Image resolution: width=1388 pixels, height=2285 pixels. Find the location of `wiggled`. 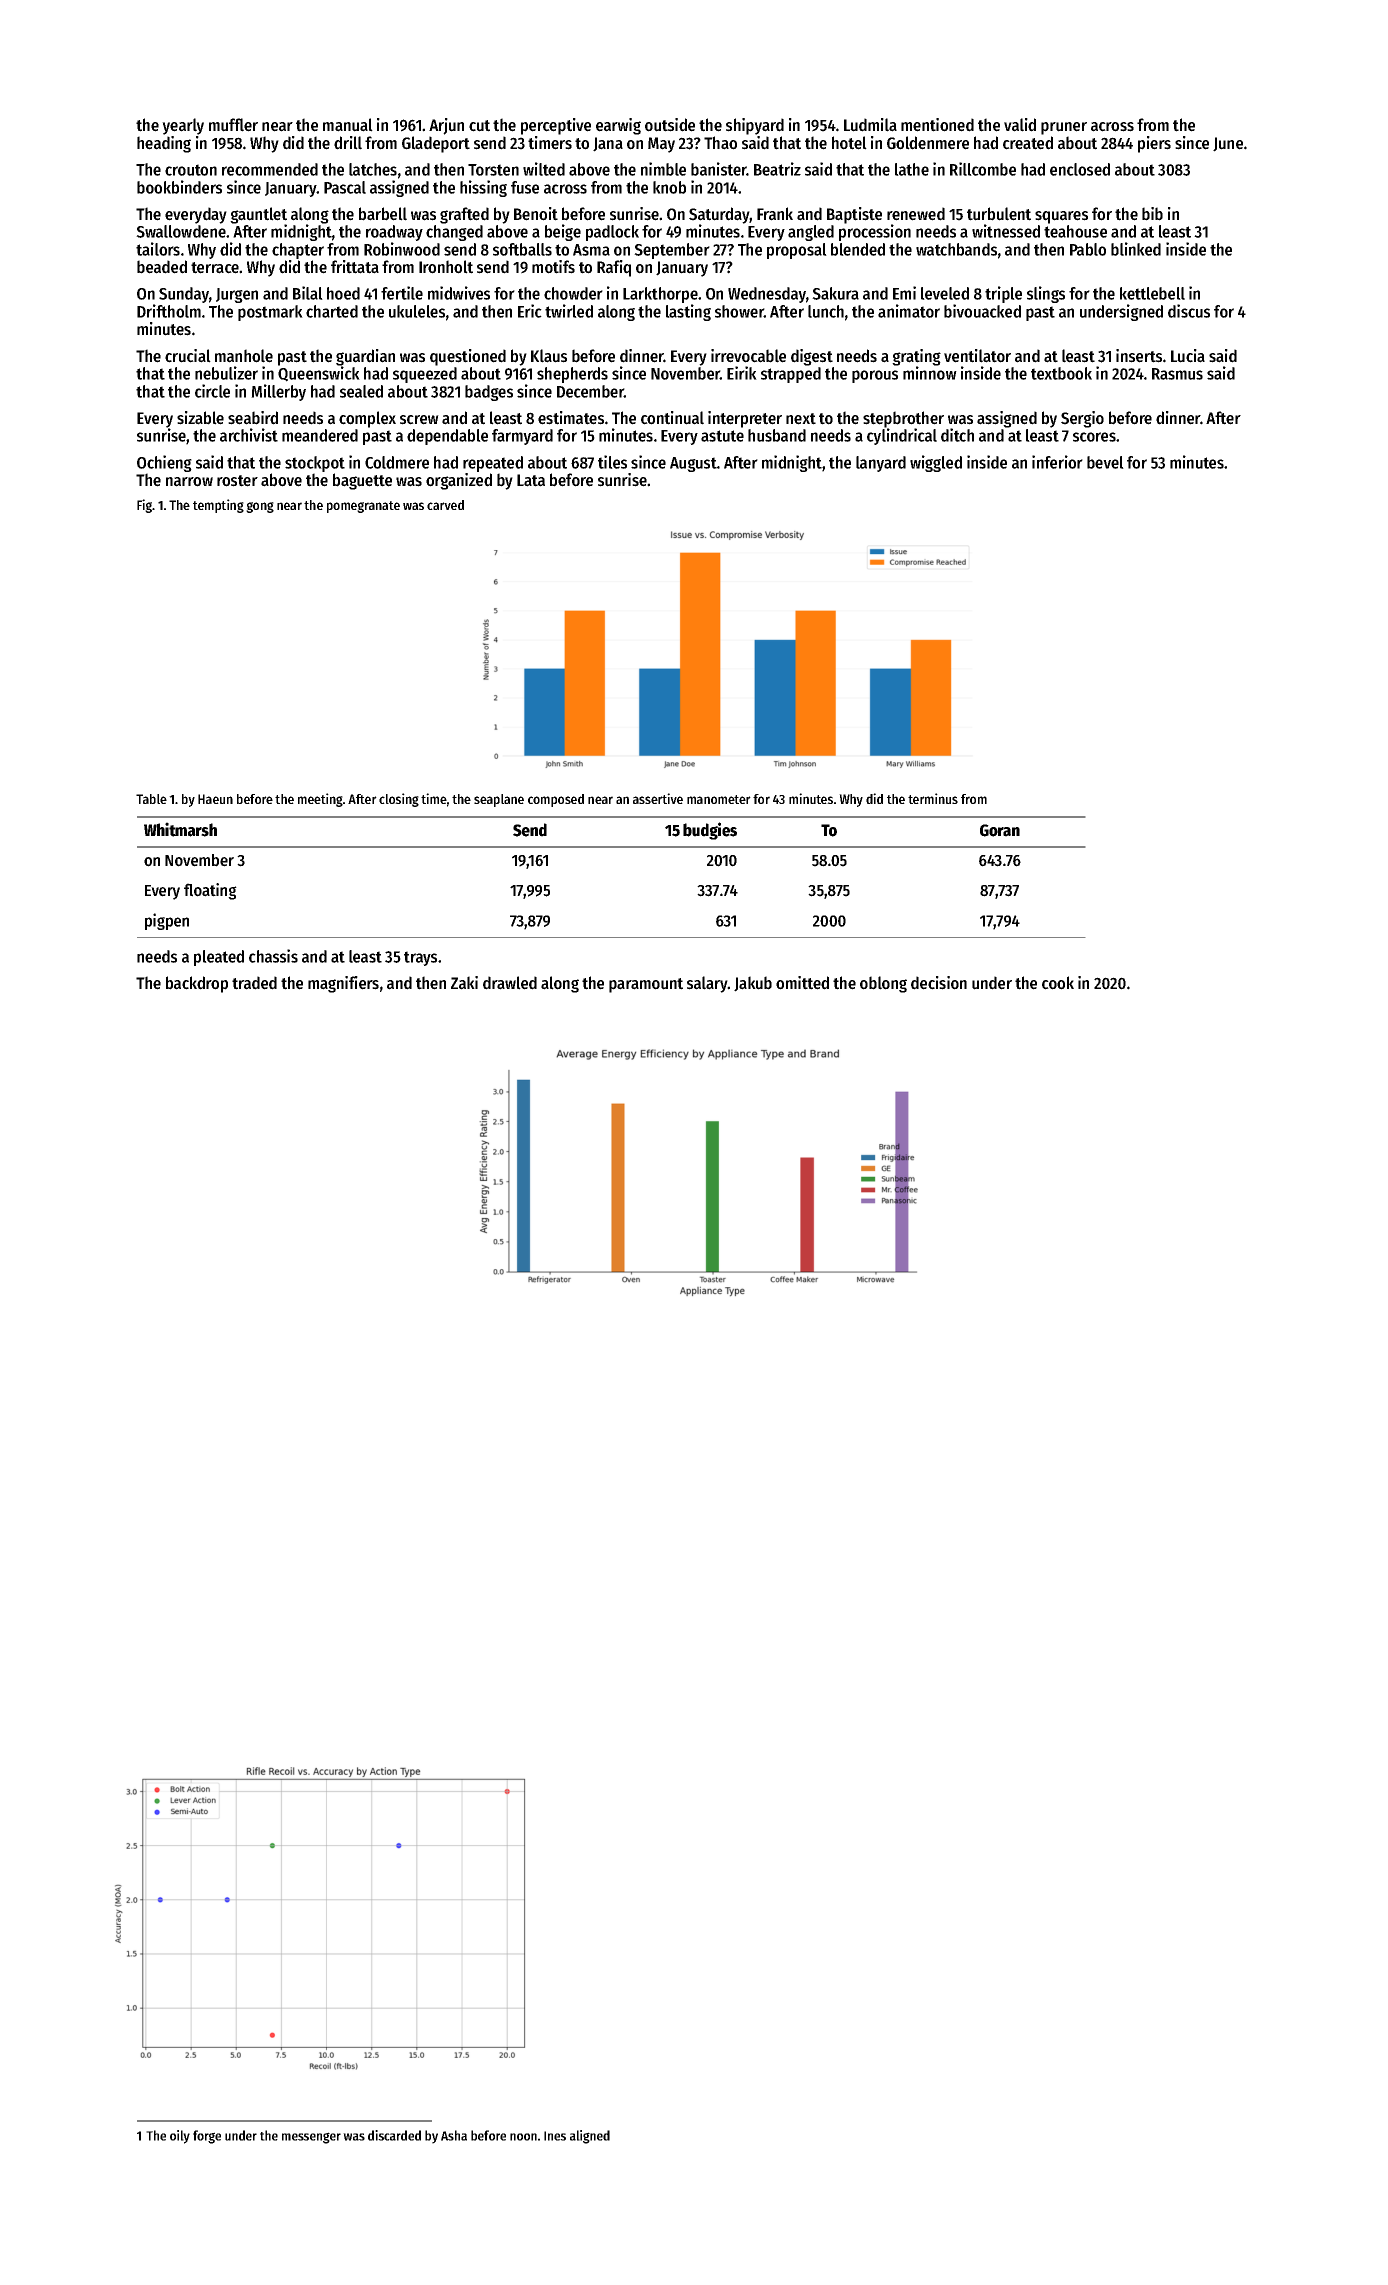

wiggled is located at coordinates (936, 463).
